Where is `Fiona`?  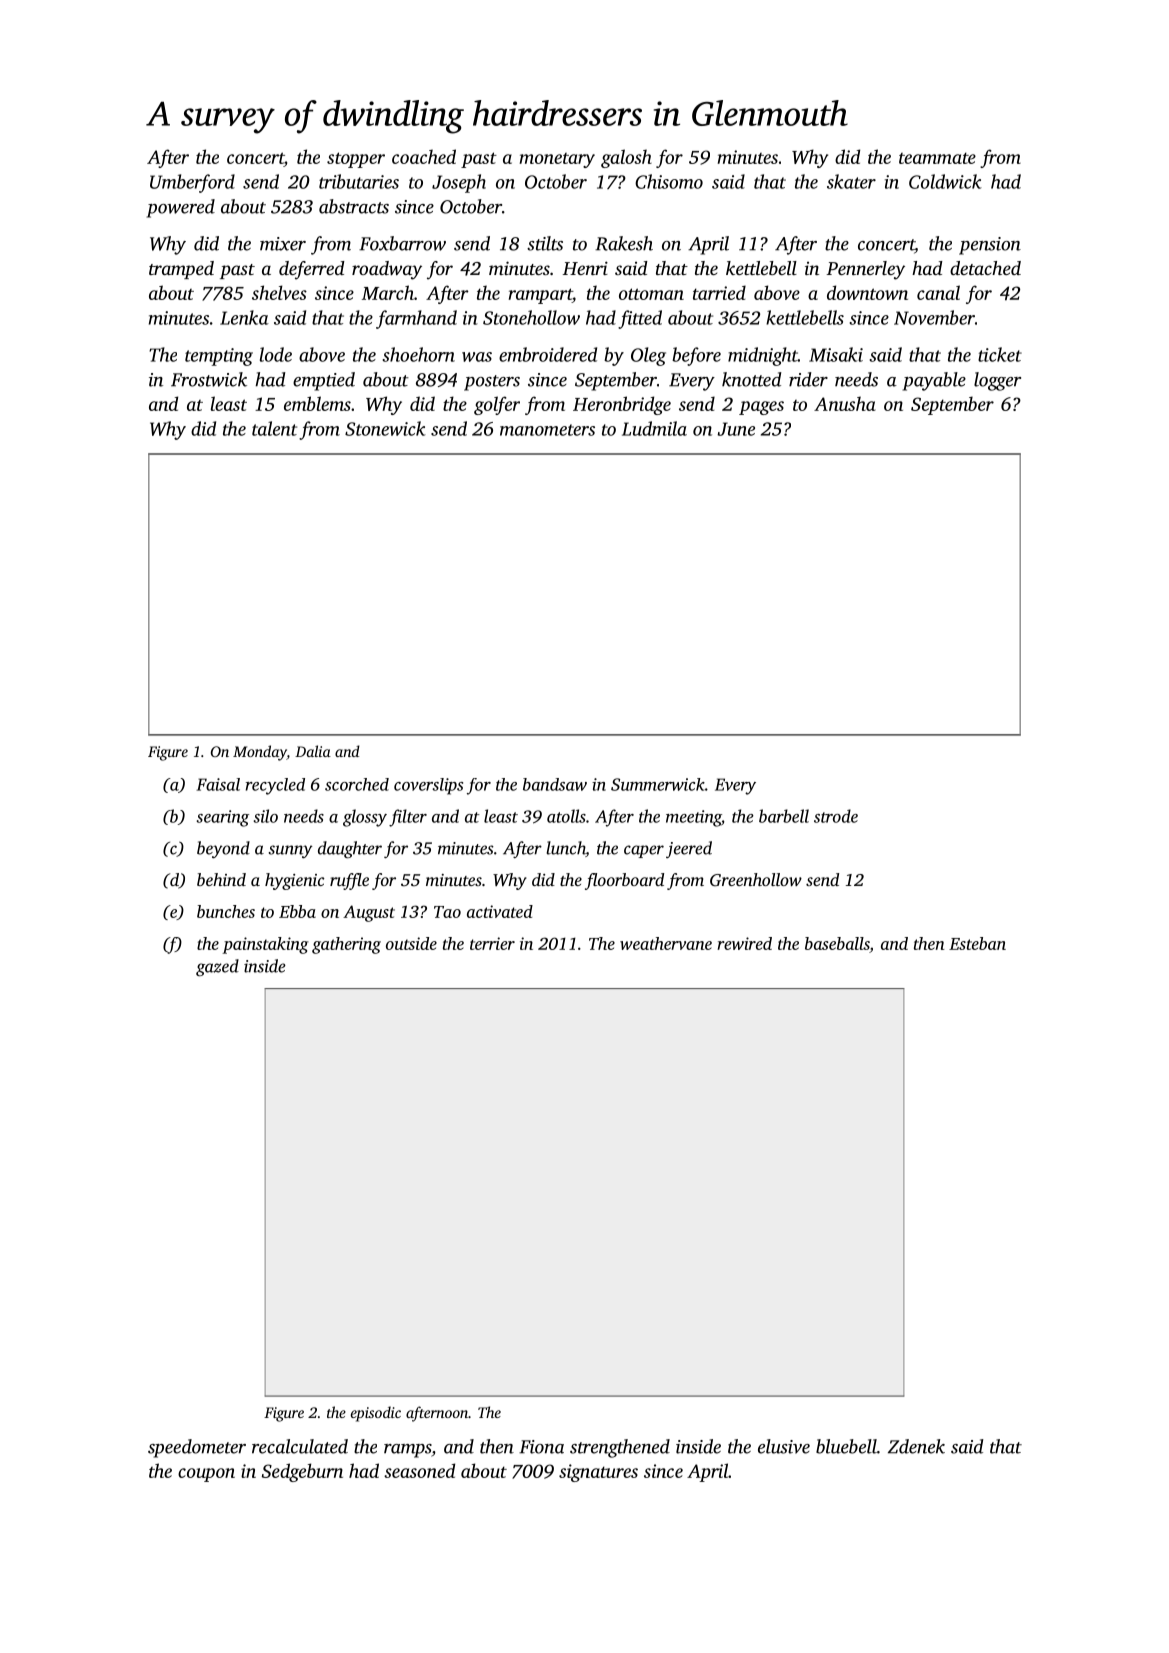
Fiona is located at coordinates (541, 1447).
